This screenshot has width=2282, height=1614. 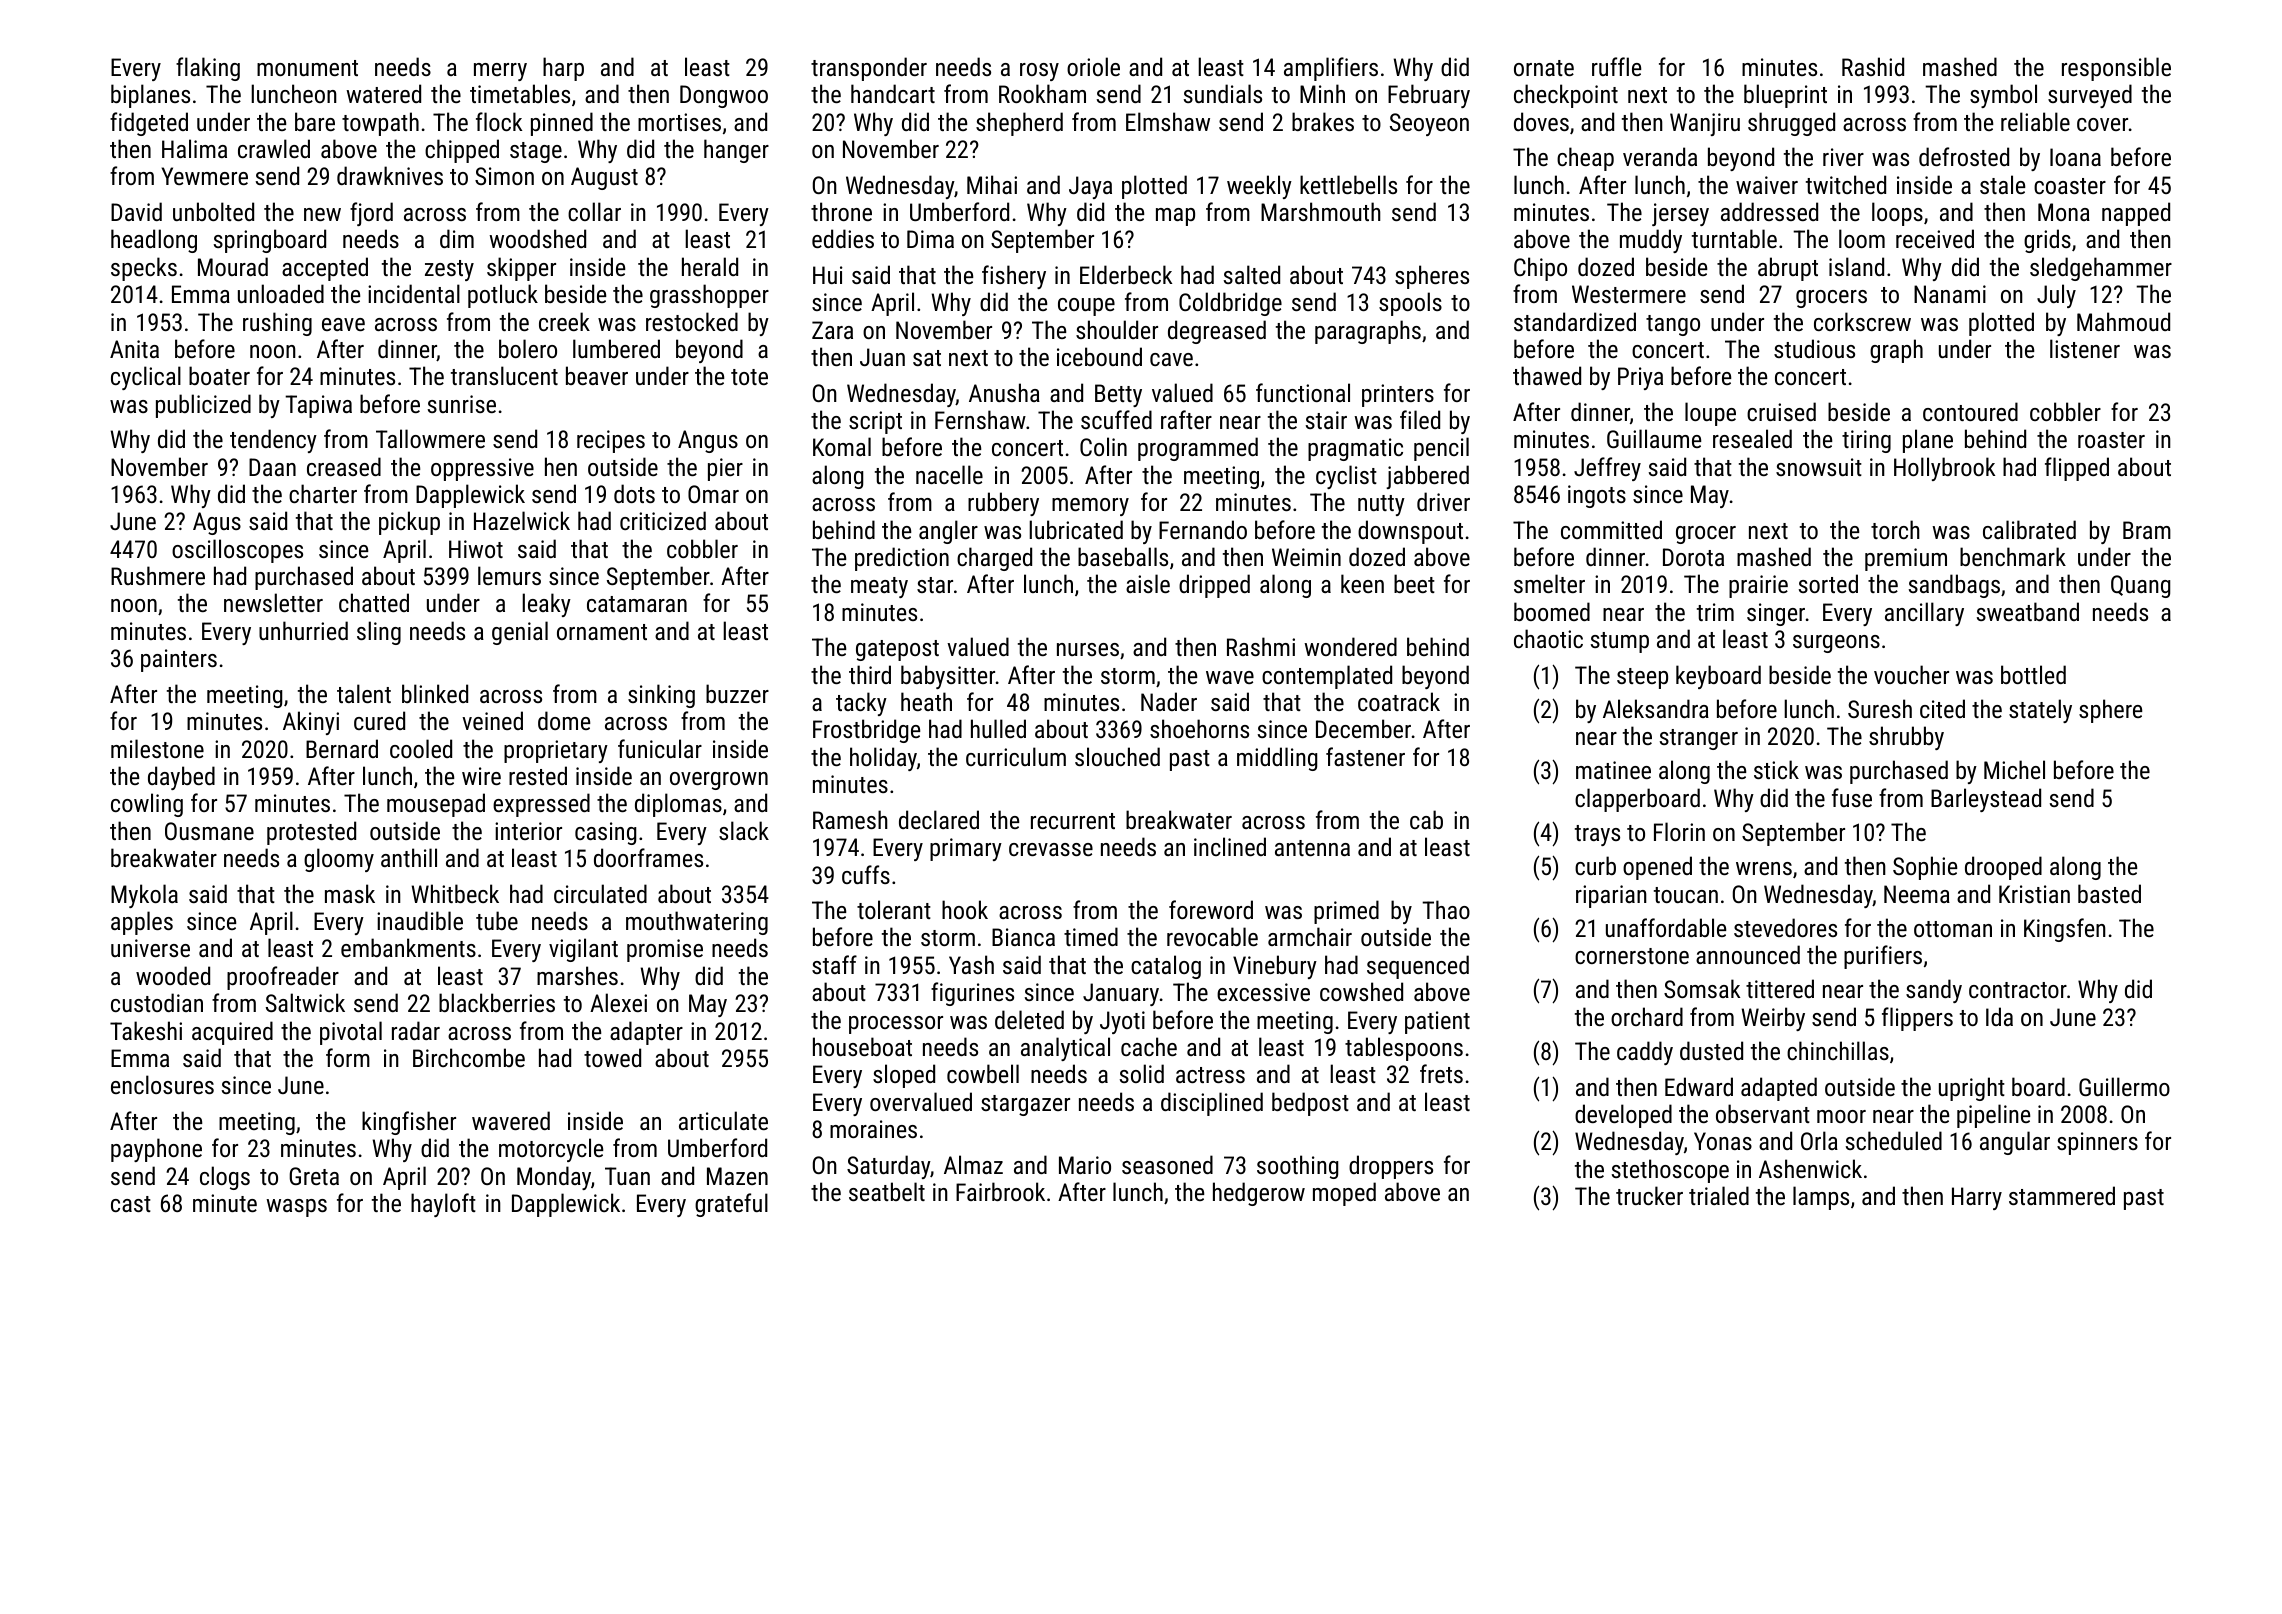 I want to click on snowsuit, so click(x=1819, y=467).
